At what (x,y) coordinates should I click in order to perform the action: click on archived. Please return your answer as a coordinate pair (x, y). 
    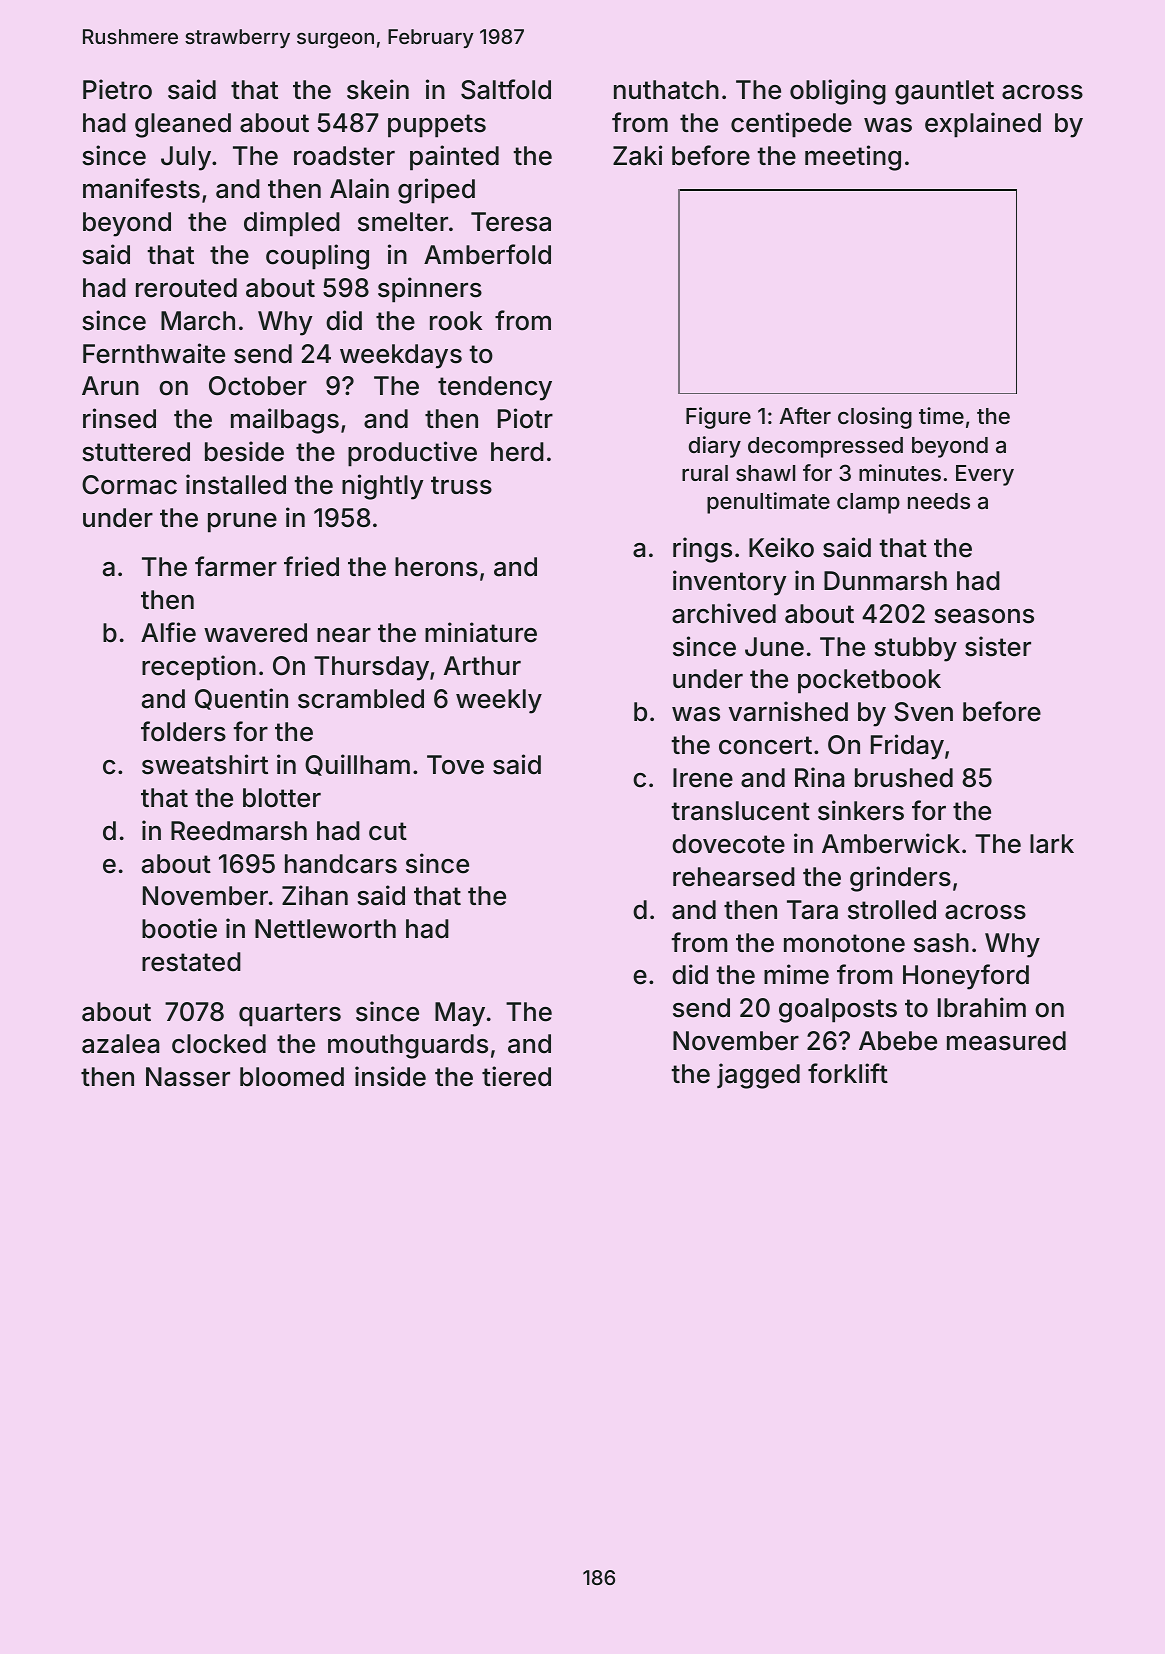
    Looking at the image, I should click on (724, 613).
